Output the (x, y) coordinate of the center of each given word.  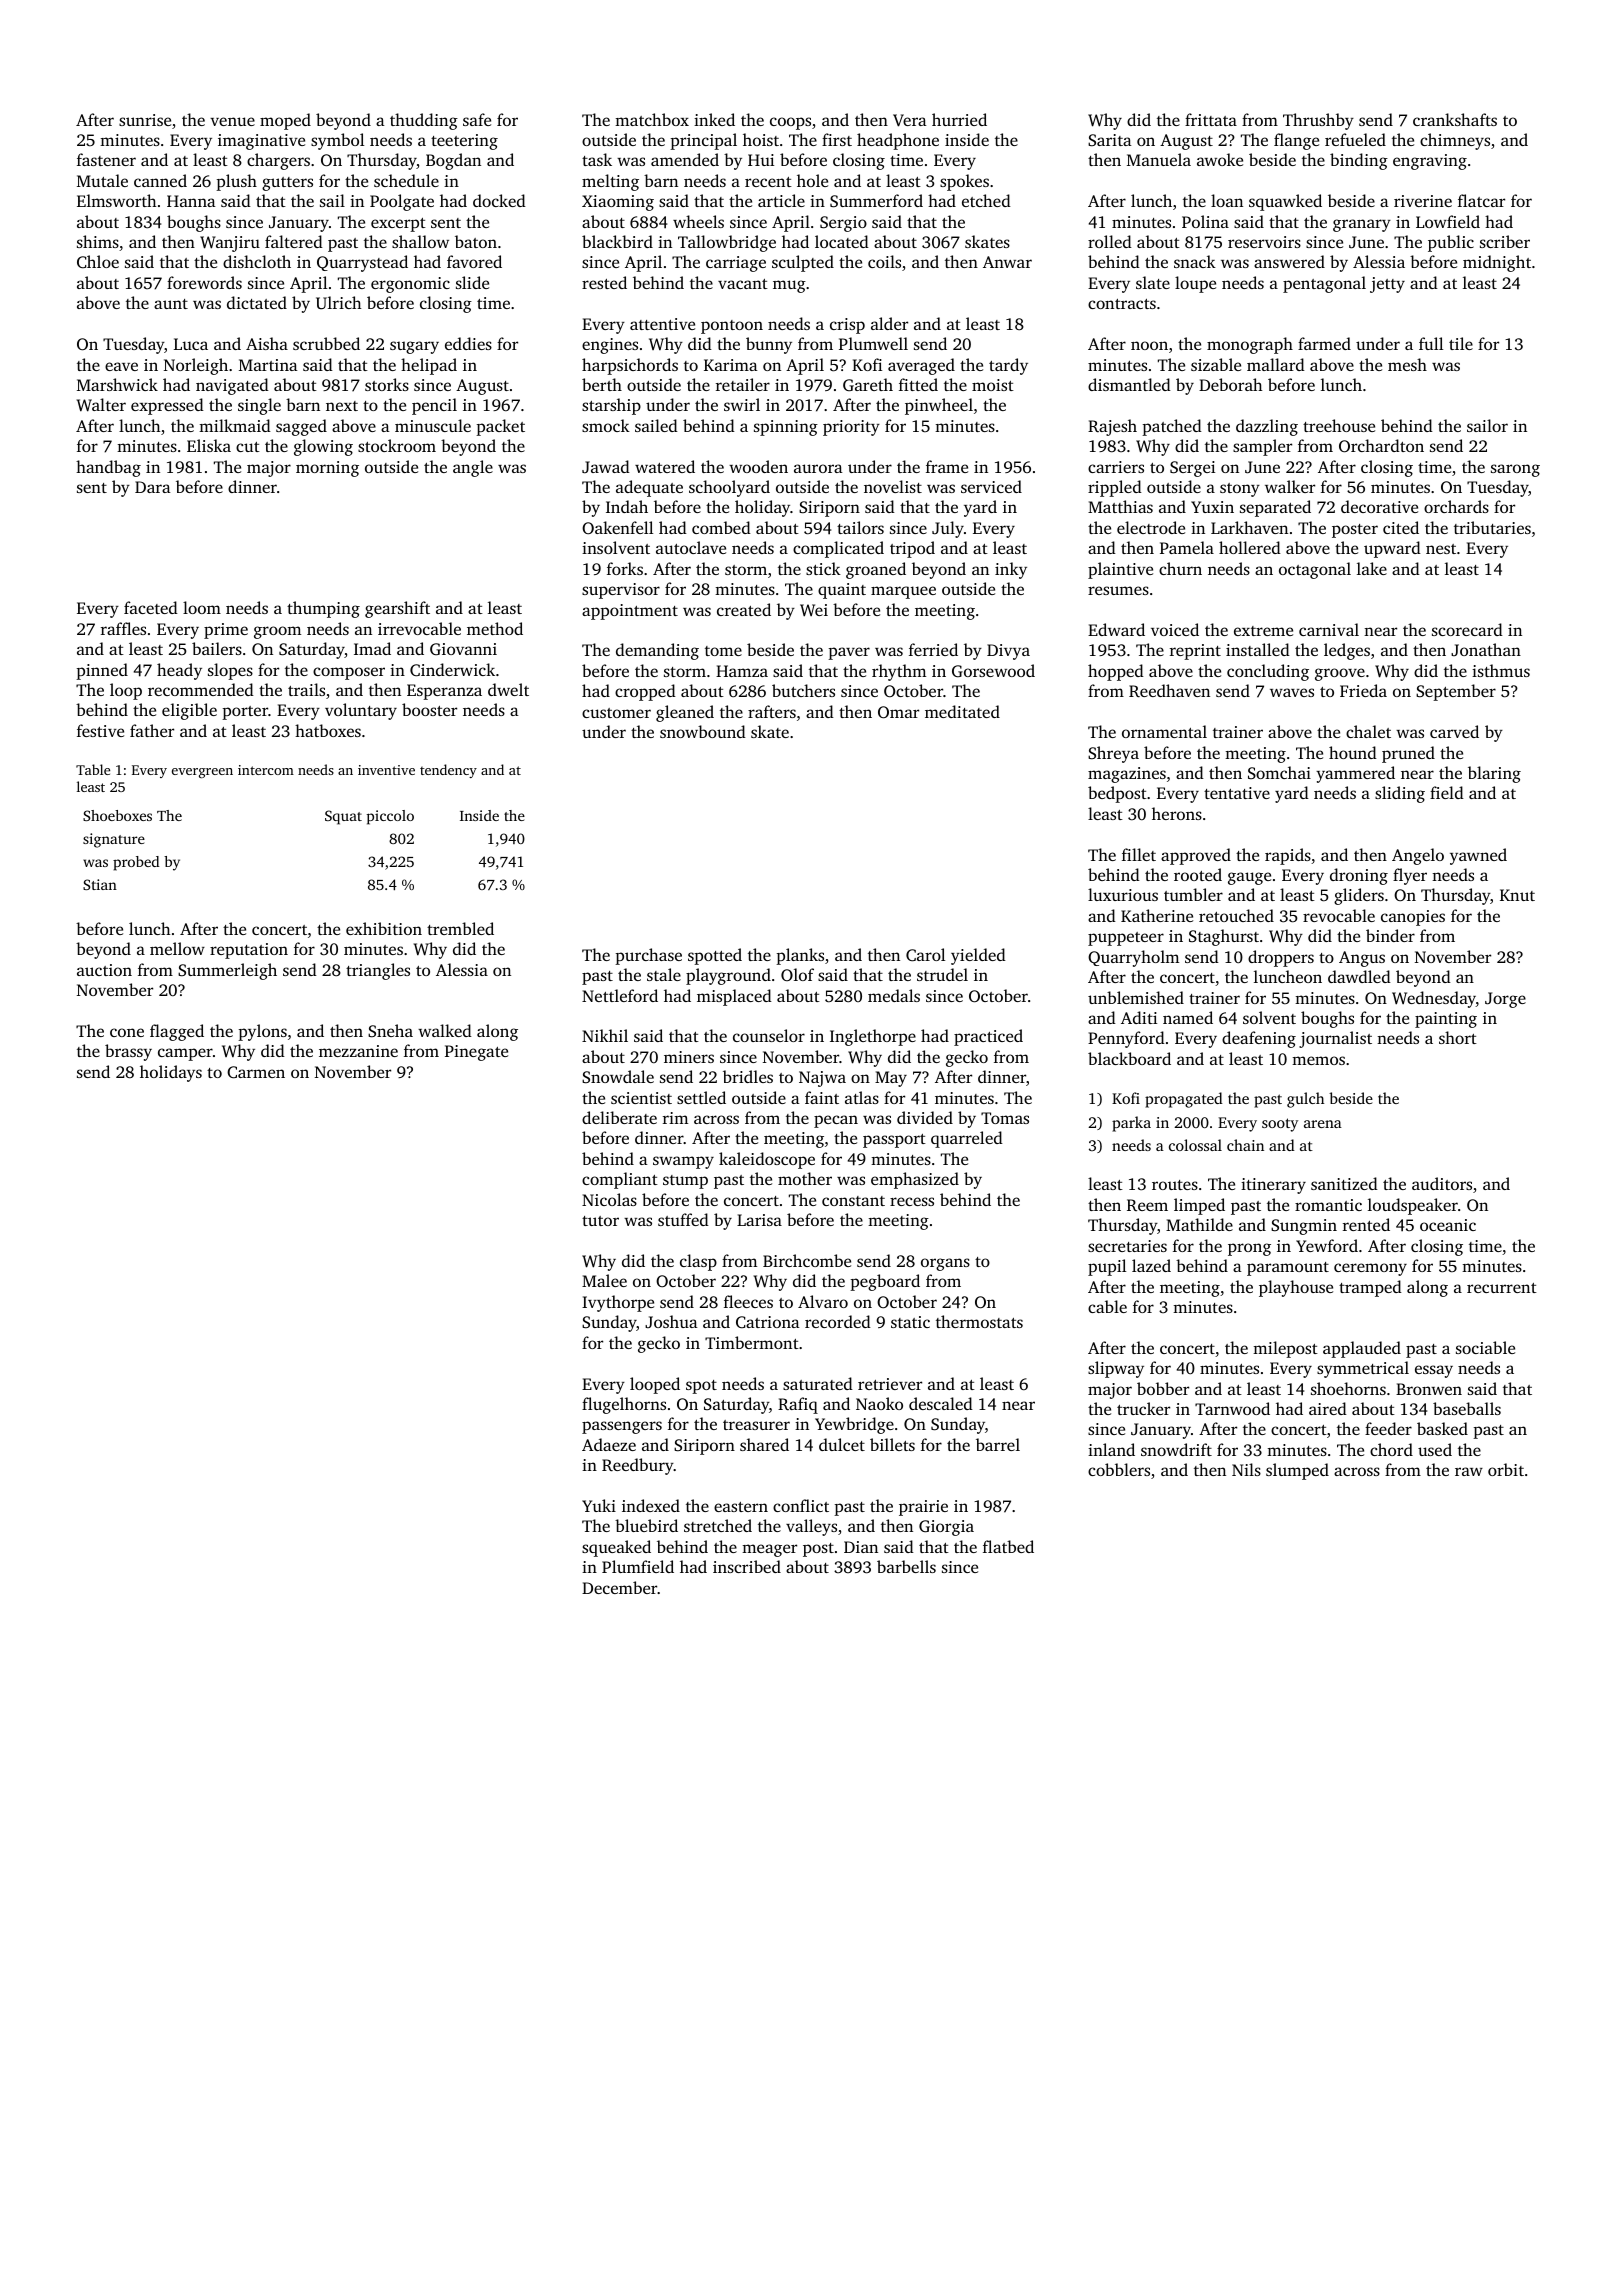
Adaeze (609, 1444)
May (891, 1079)
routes (1175, 1185)
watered (665, 466)
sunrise (145, 120)
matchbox (652, 119)
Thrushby (1318, 121)
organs (945, 1264)
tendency (448, 771)
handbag (108, 468)
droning (1359, 876)
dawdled (1359, 976)
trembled (460, 928)
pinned (102, 671)
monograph (1250, 345)
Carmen (256, 1072)
